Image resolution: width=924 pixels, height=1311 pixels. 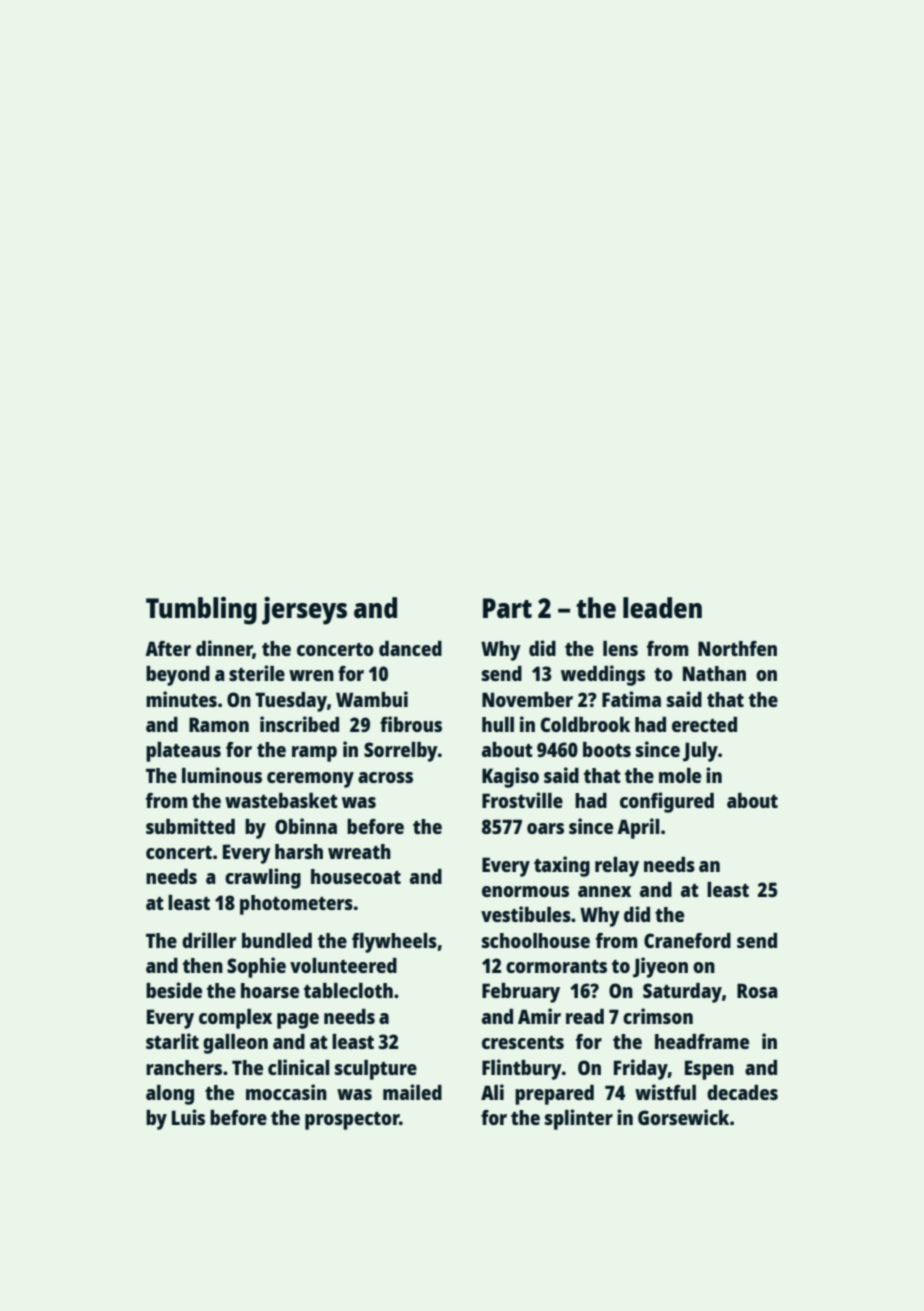 I want to click on vestibules, so click(x=526, y=914).
